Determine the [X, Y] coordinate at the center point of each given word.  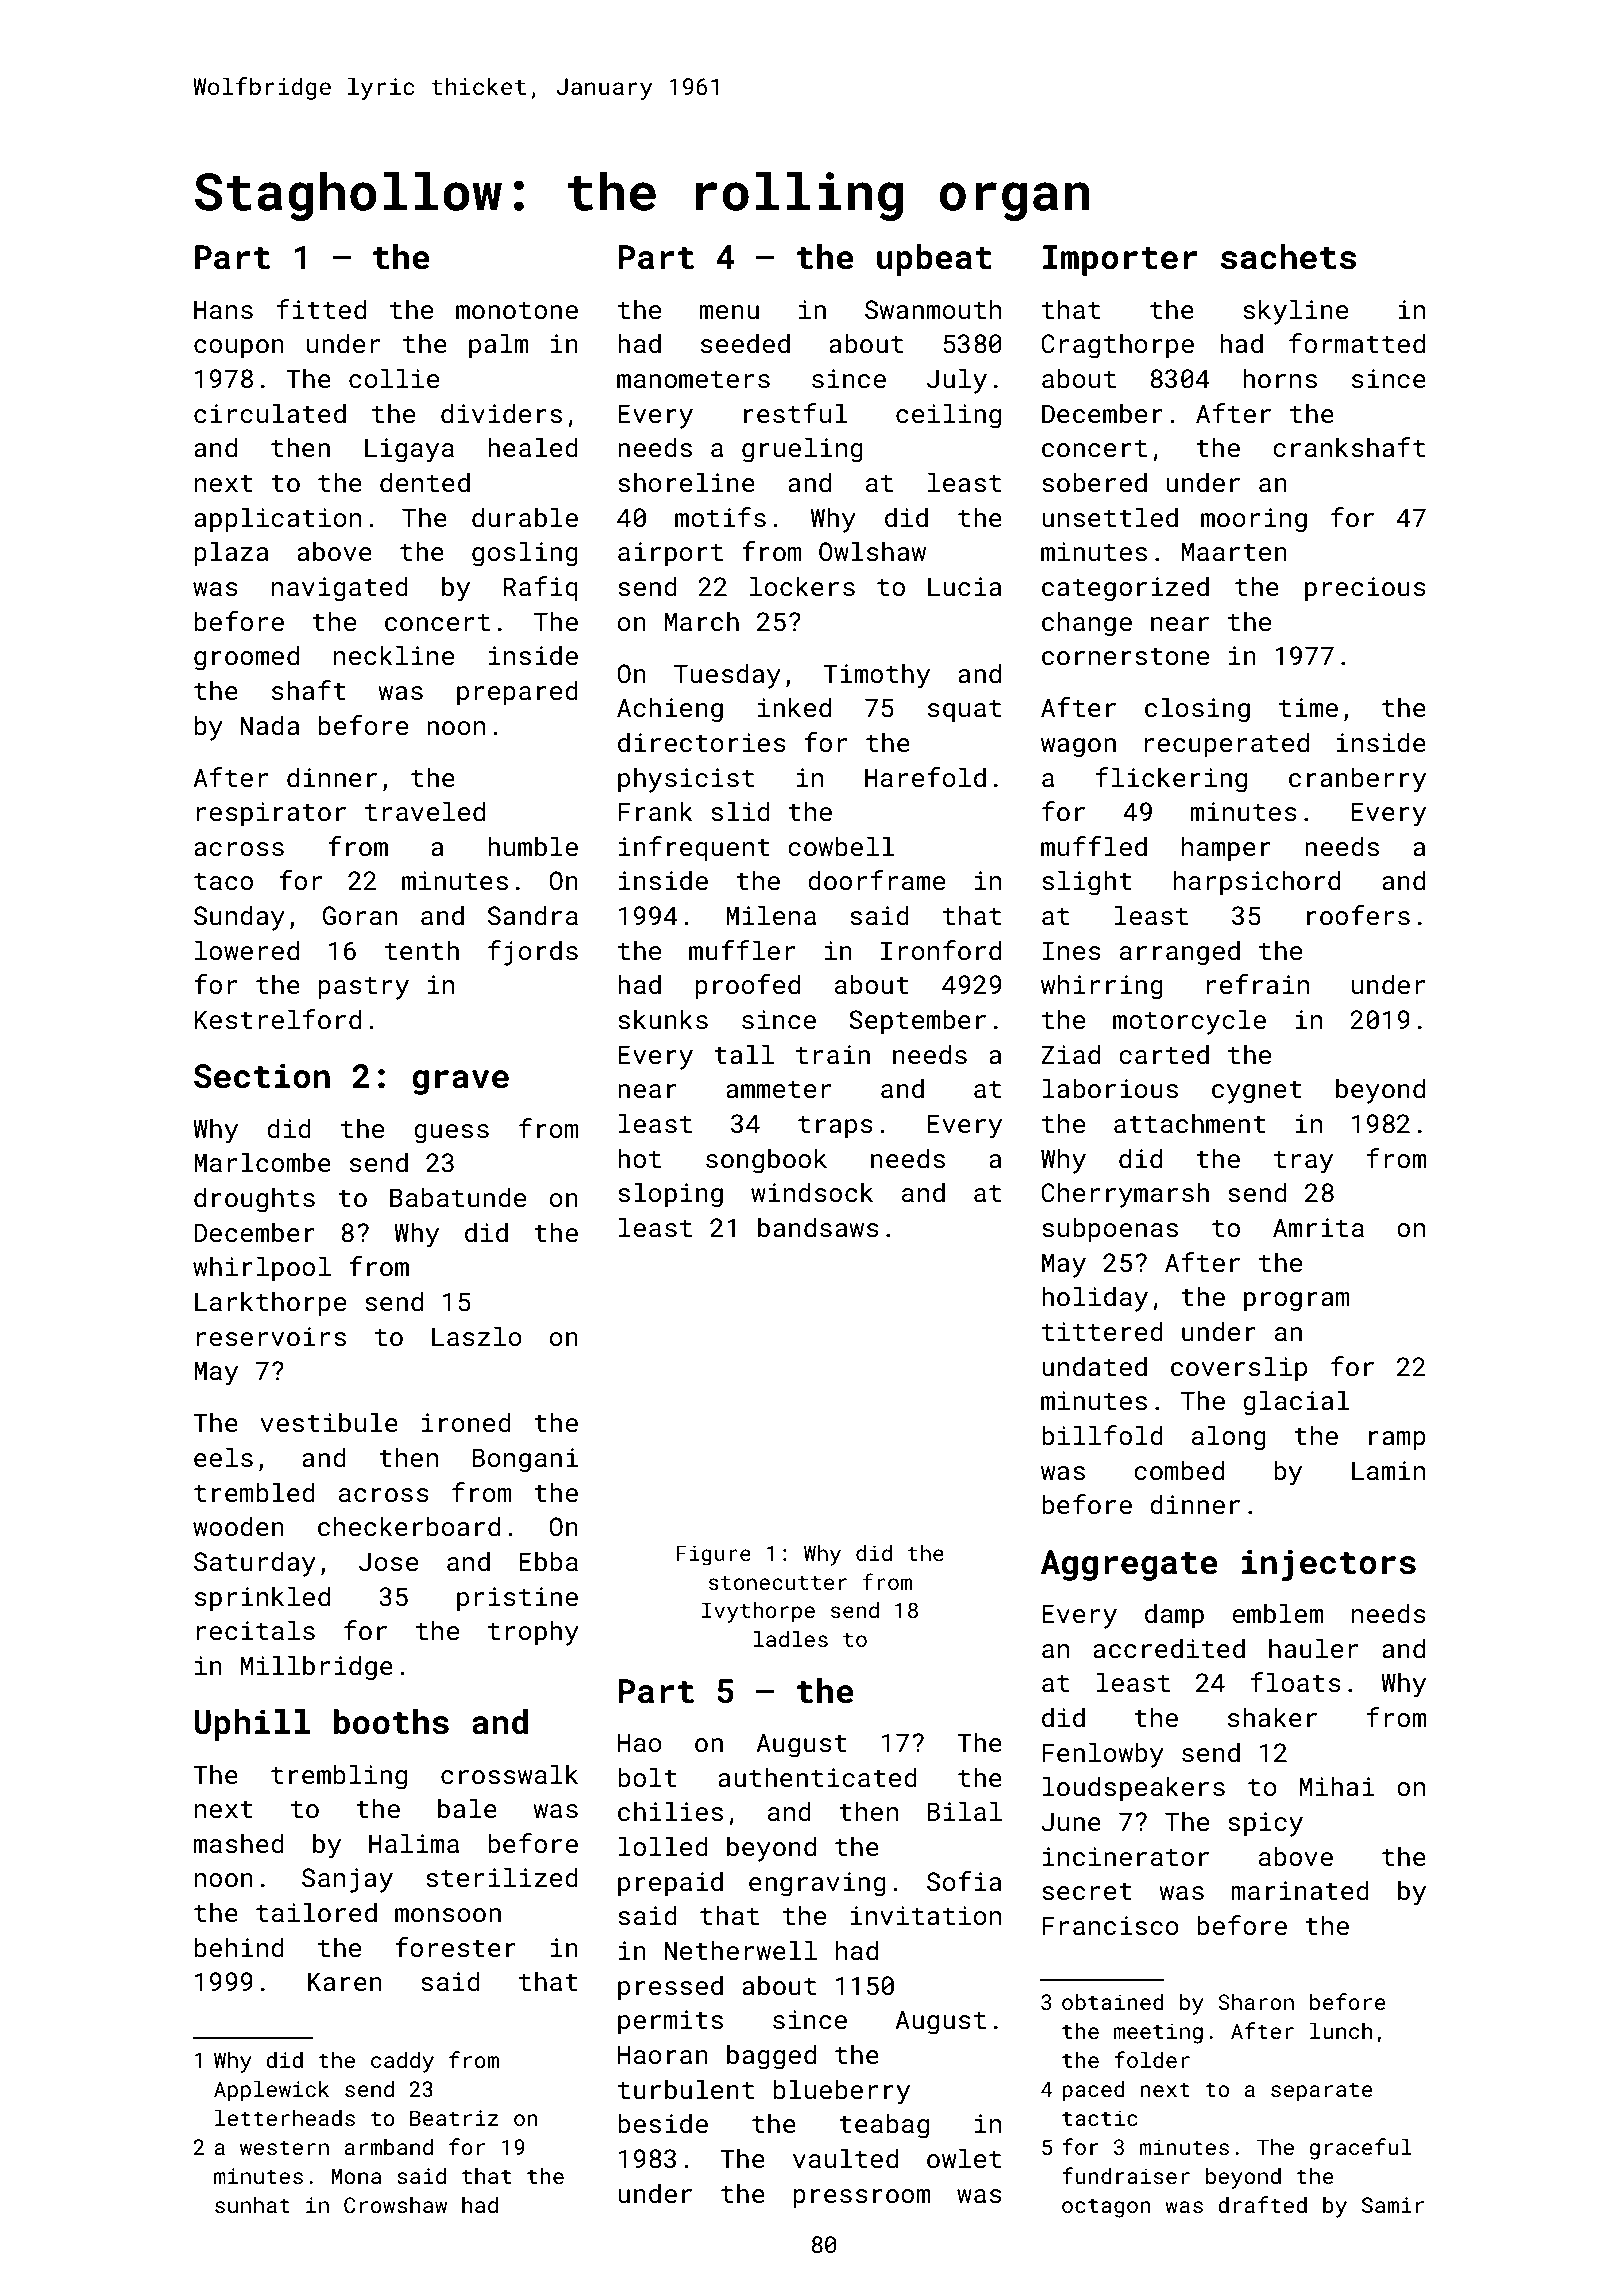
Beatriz [454, 2118]
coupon [239, 349]
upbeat [934, 260]
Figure [713, 1555]
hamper [1226, 849]
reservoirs [271, 1337]
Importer [1120, 260]
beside [663, 2123]
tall [744, 1054]
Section [262, 1076]
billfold [1102, 1435]
